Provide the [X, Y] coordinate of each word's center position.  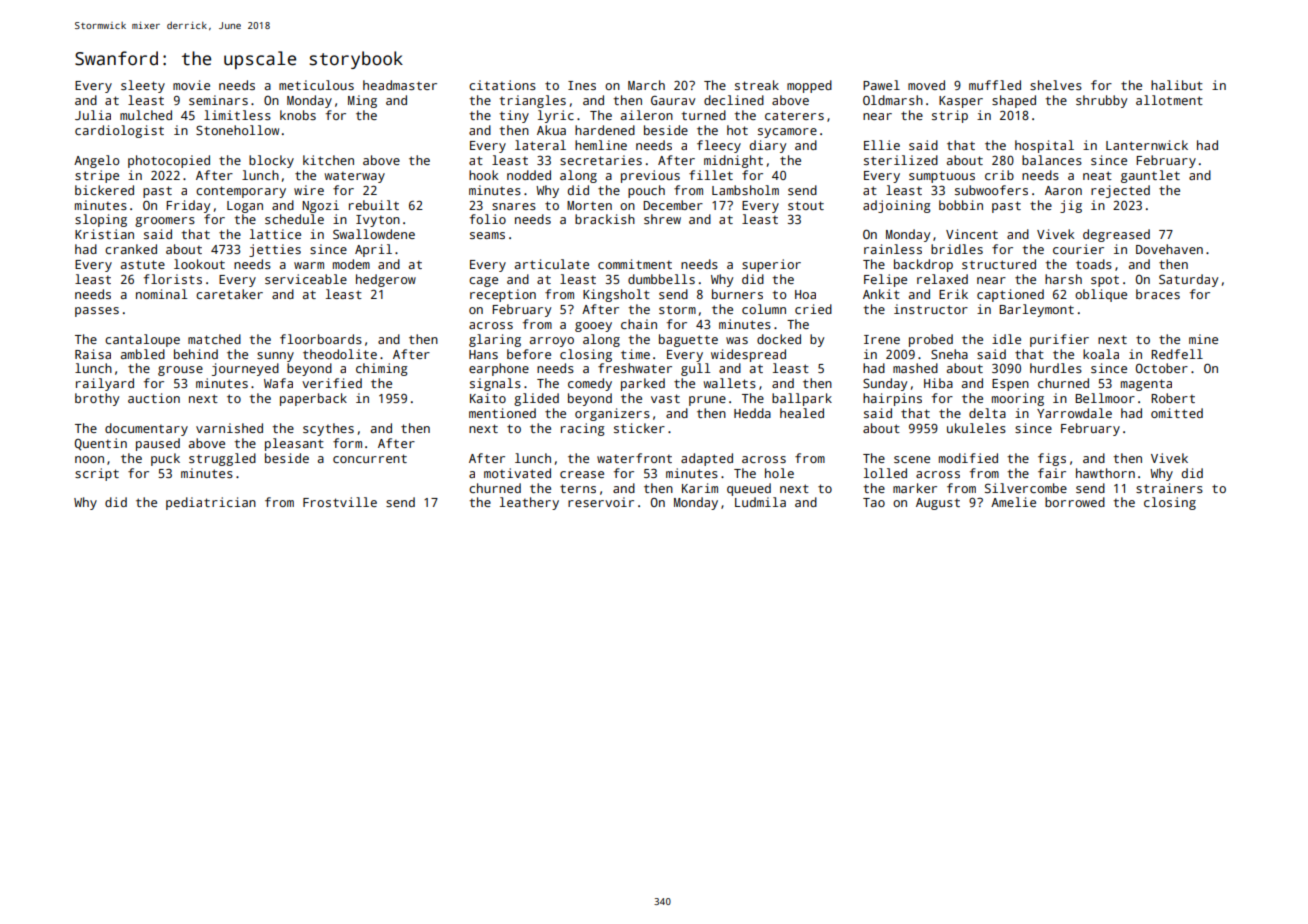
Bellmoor [1105, 398]
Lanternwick [1147, 145]
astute [143, 264]
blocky [271, 161]
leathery [529, 503]
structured [999, 264]
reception [503, 295]
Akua [551, 130]
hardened [605, 130]
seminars [218, 100]
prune [707, 401]
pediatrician [211, 503]
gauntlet [1150, 176]
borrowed [1075, 502]
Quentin [101, 444]
